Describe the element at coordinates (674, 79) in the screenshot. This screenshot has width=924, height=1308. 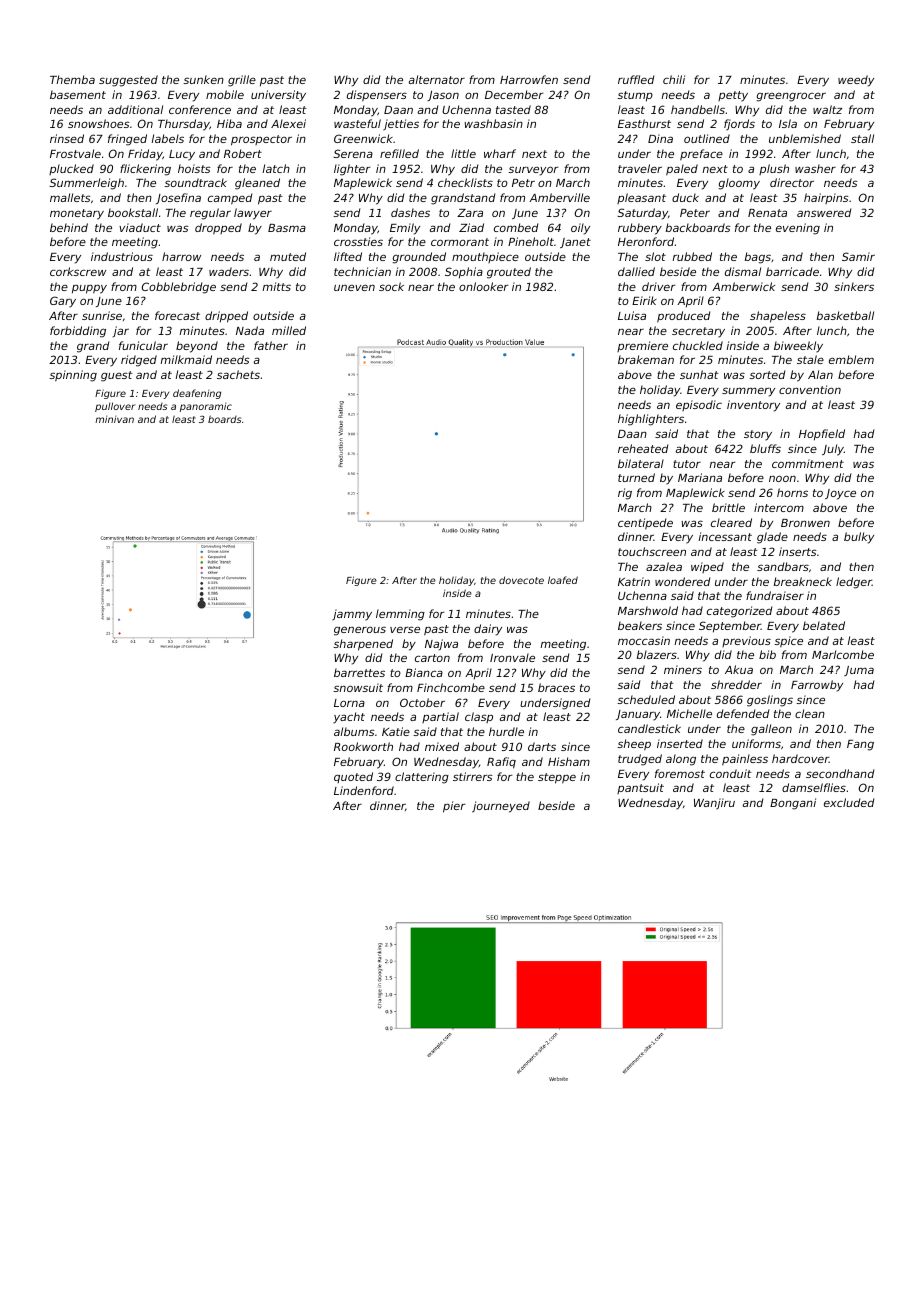
I see `chili` at that location.
